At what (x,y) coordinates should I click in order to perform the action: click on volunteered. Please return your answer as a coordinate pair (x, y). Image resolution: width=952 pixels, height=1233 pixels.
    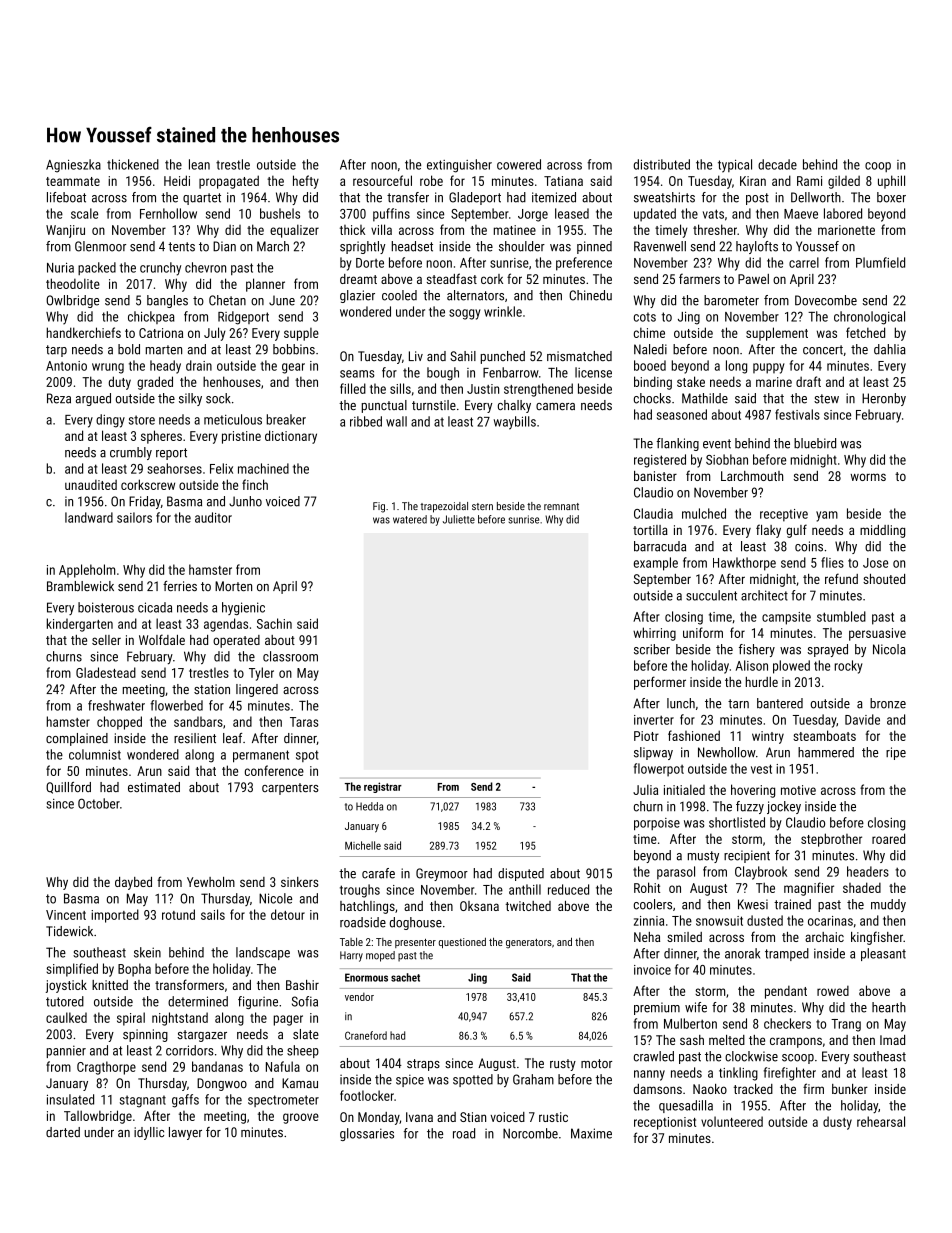
    Looking at the image, I should click on (732, 1121).
